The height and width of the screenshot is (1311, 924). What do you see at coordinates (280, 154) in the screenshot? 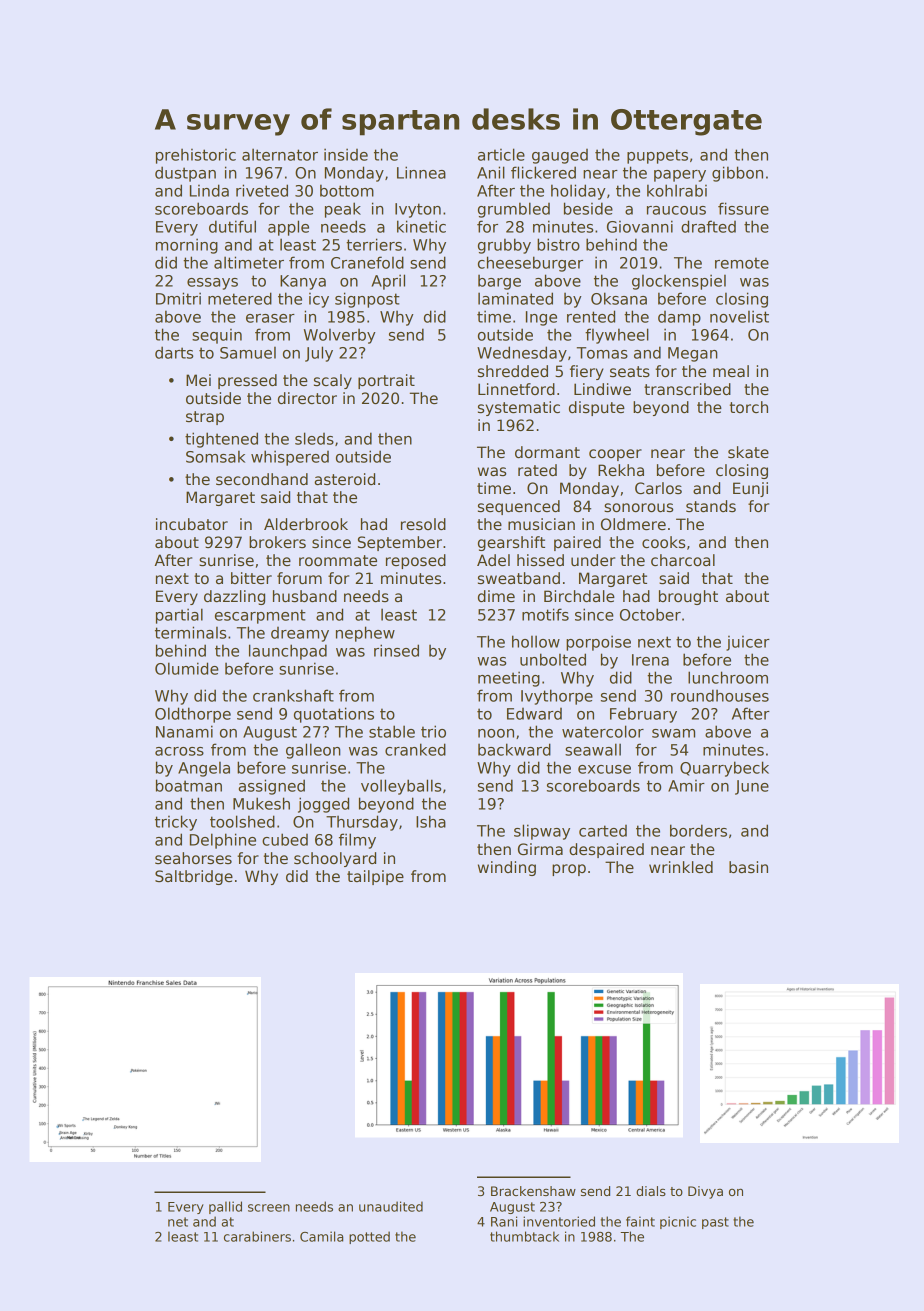
I see `alternator` at bounding box center [280, 154].
